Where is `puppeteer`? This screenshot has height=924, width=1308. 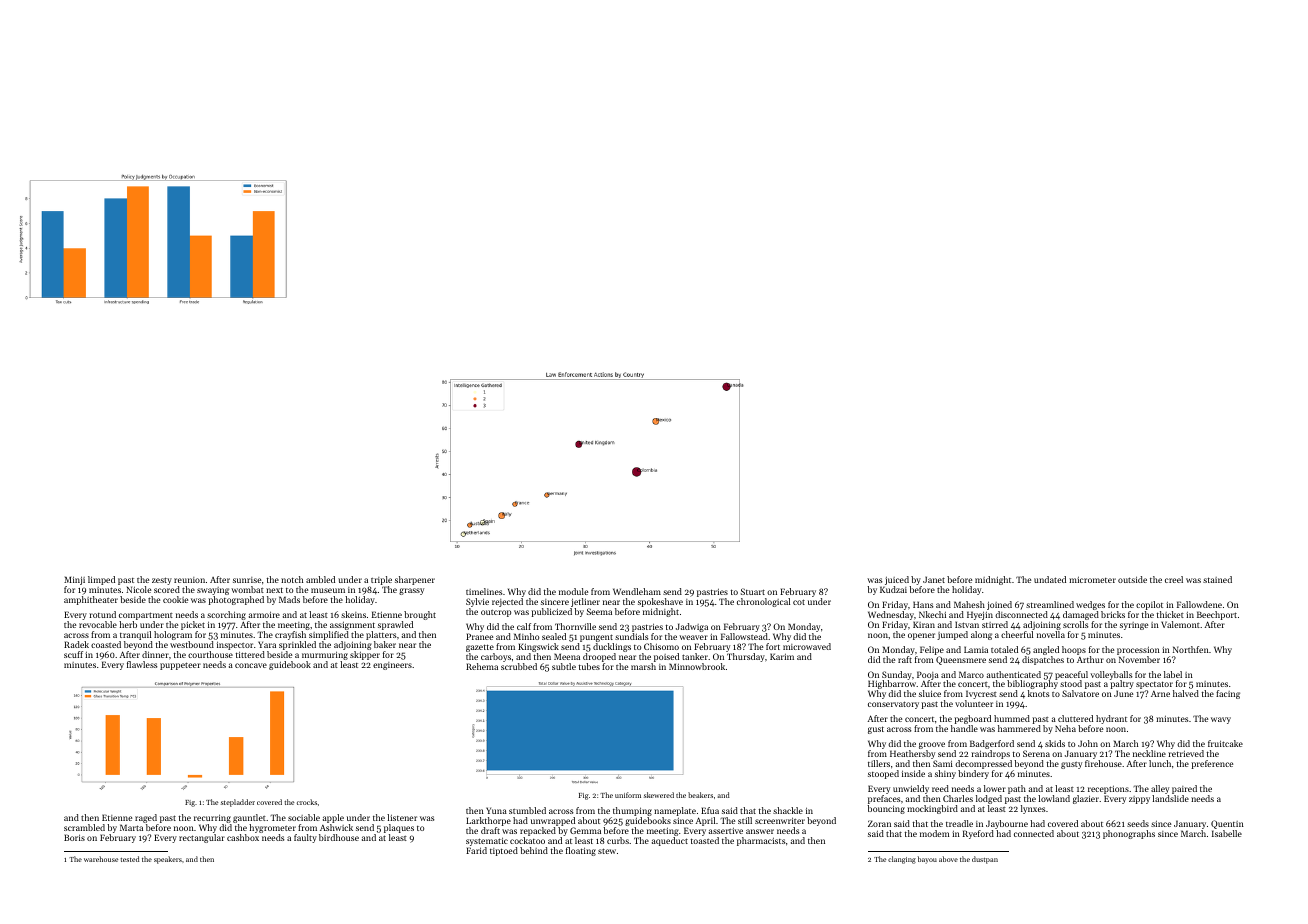
puppeteer is located at coordinates (180, 666).
